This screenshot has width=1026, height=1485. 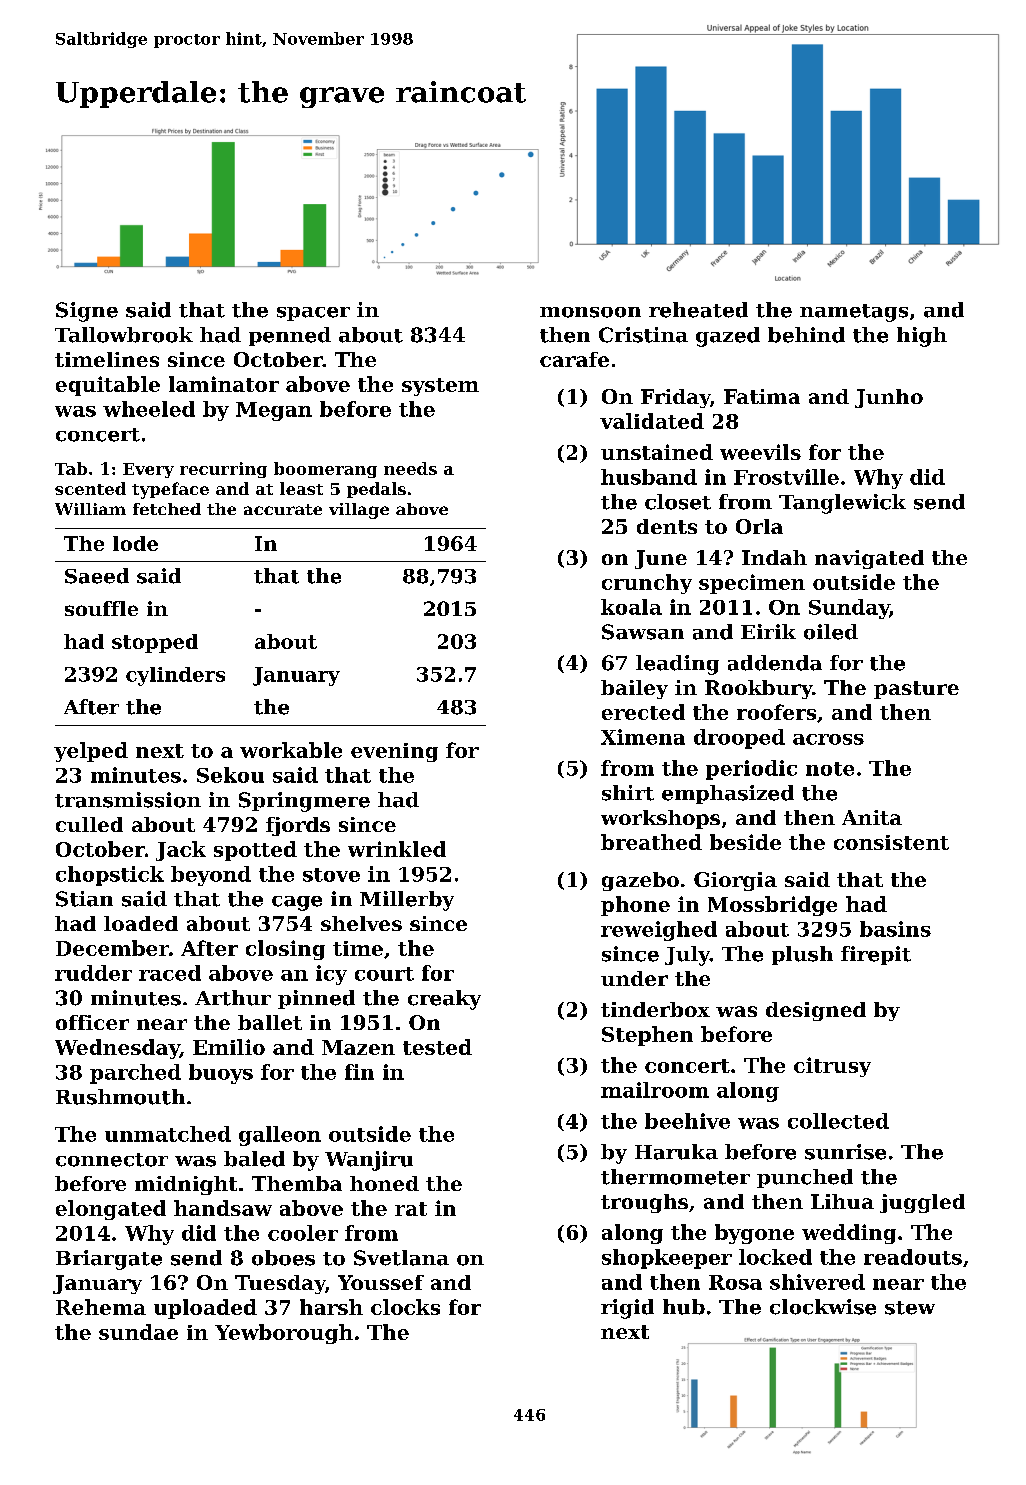 I want to click on bygone, so click(x=754, y=1234).
